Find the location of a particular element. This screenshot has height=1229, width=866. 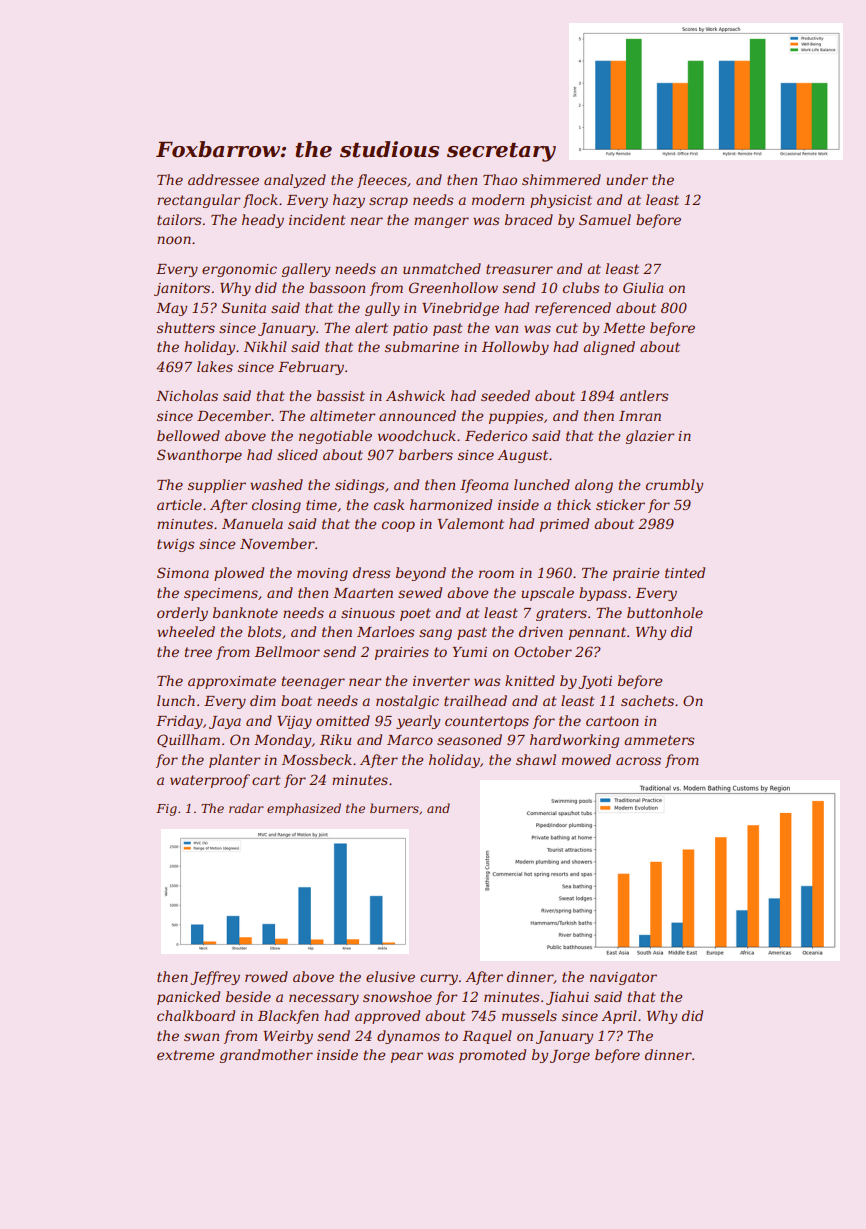

Jorge is located at coordinates (570, 1056).
